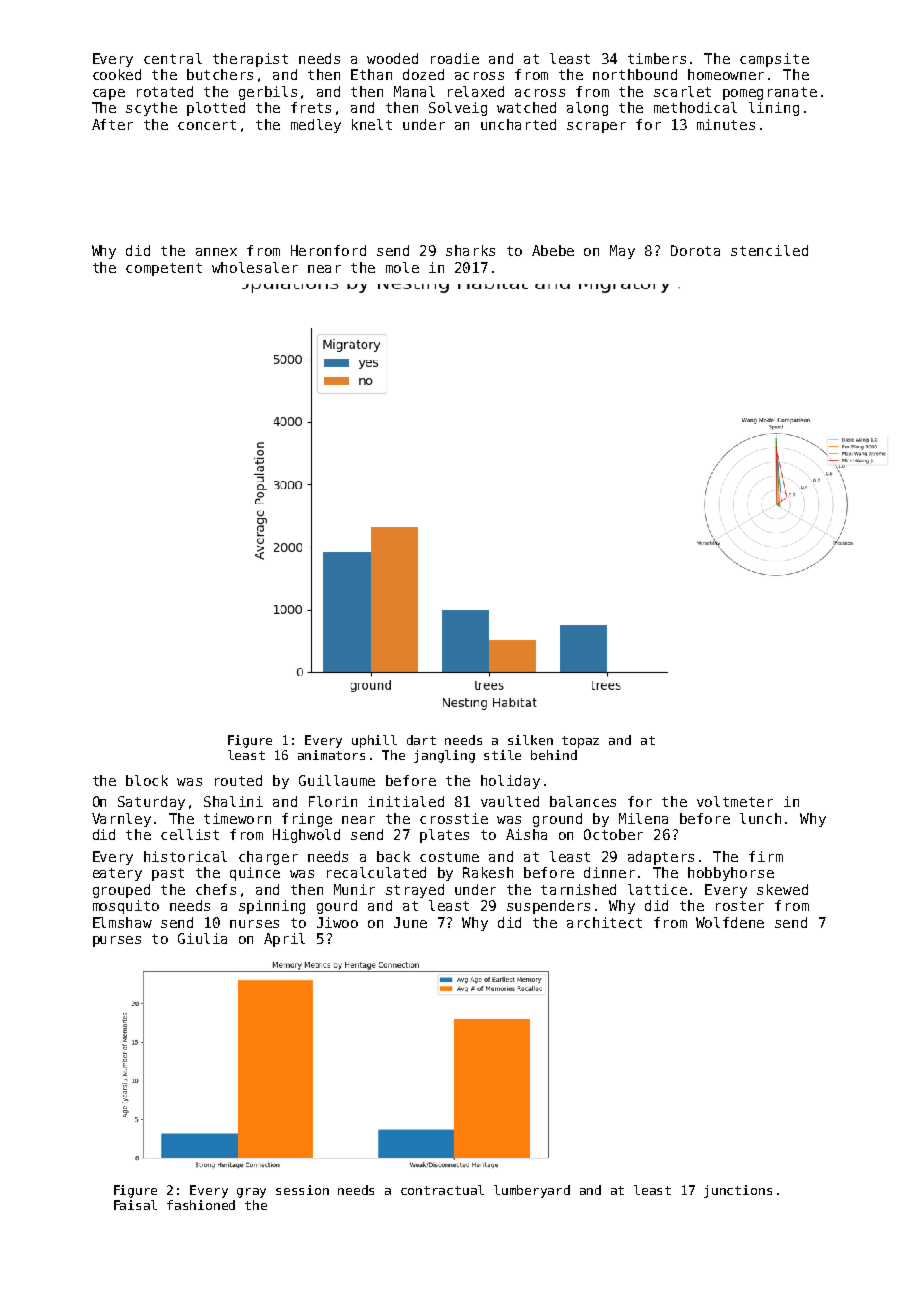 This page has width=924, height=1308. I want to click on Solveig, so click(458, 109).
